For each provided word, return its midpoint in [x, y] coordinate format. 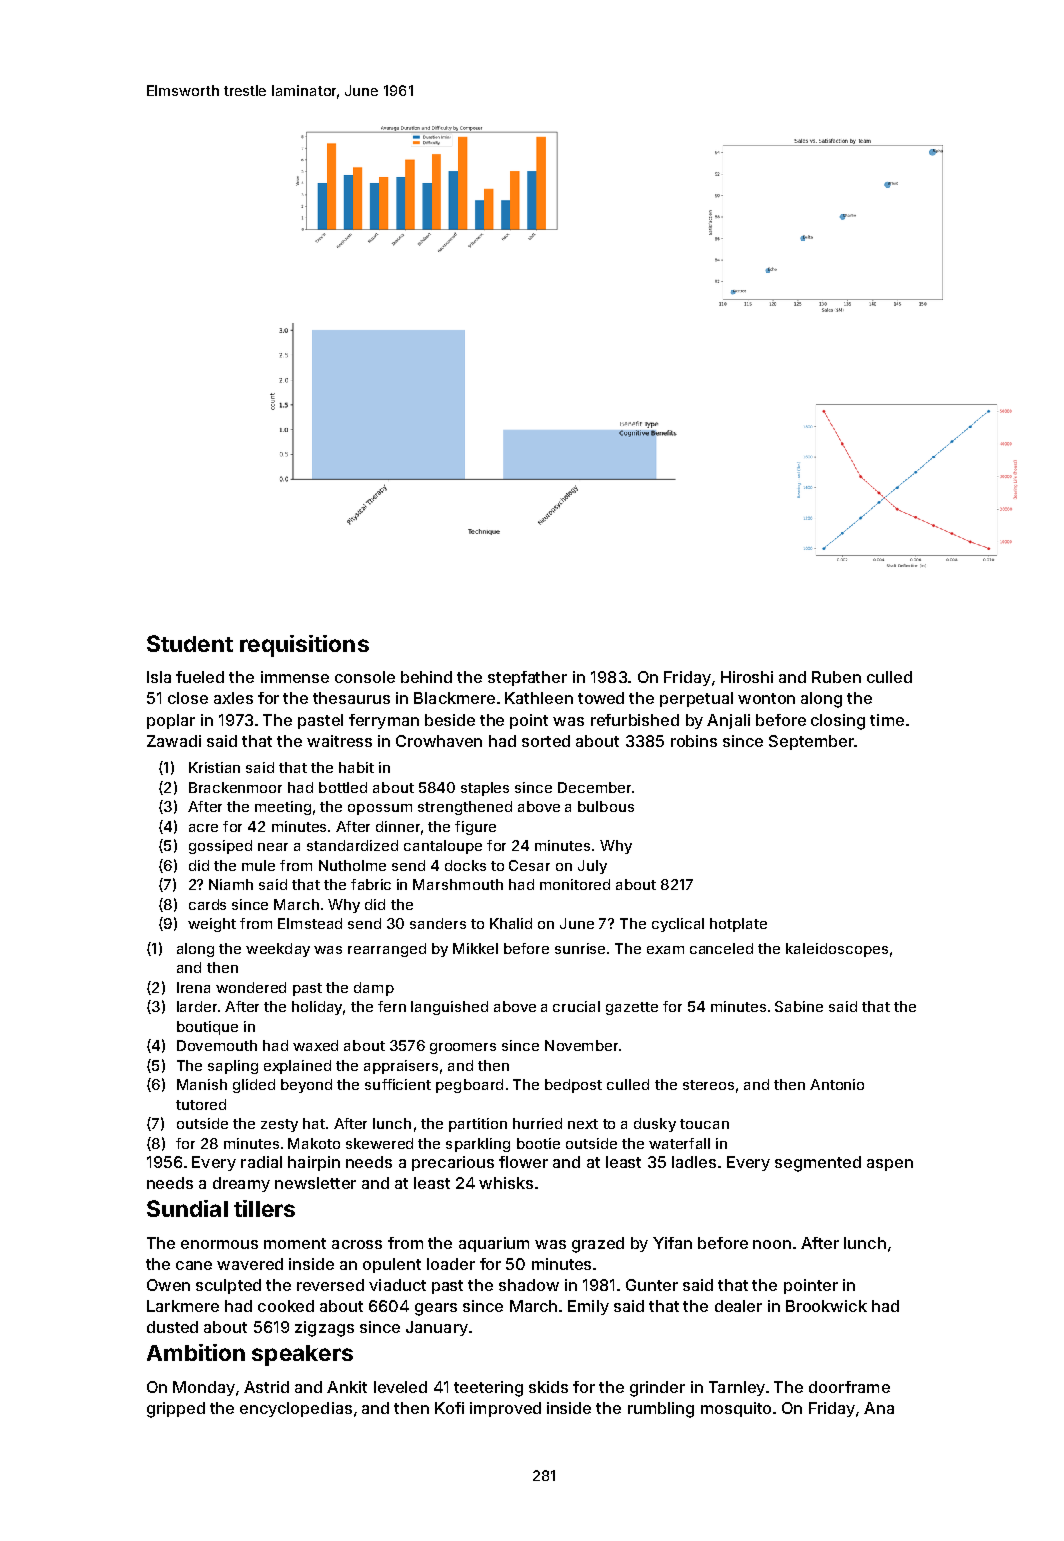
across [357, 1244]
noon [772, 1244]
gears [436, 1309]
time [887, 720]
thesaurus [351, 698]
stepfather [527, 678]
